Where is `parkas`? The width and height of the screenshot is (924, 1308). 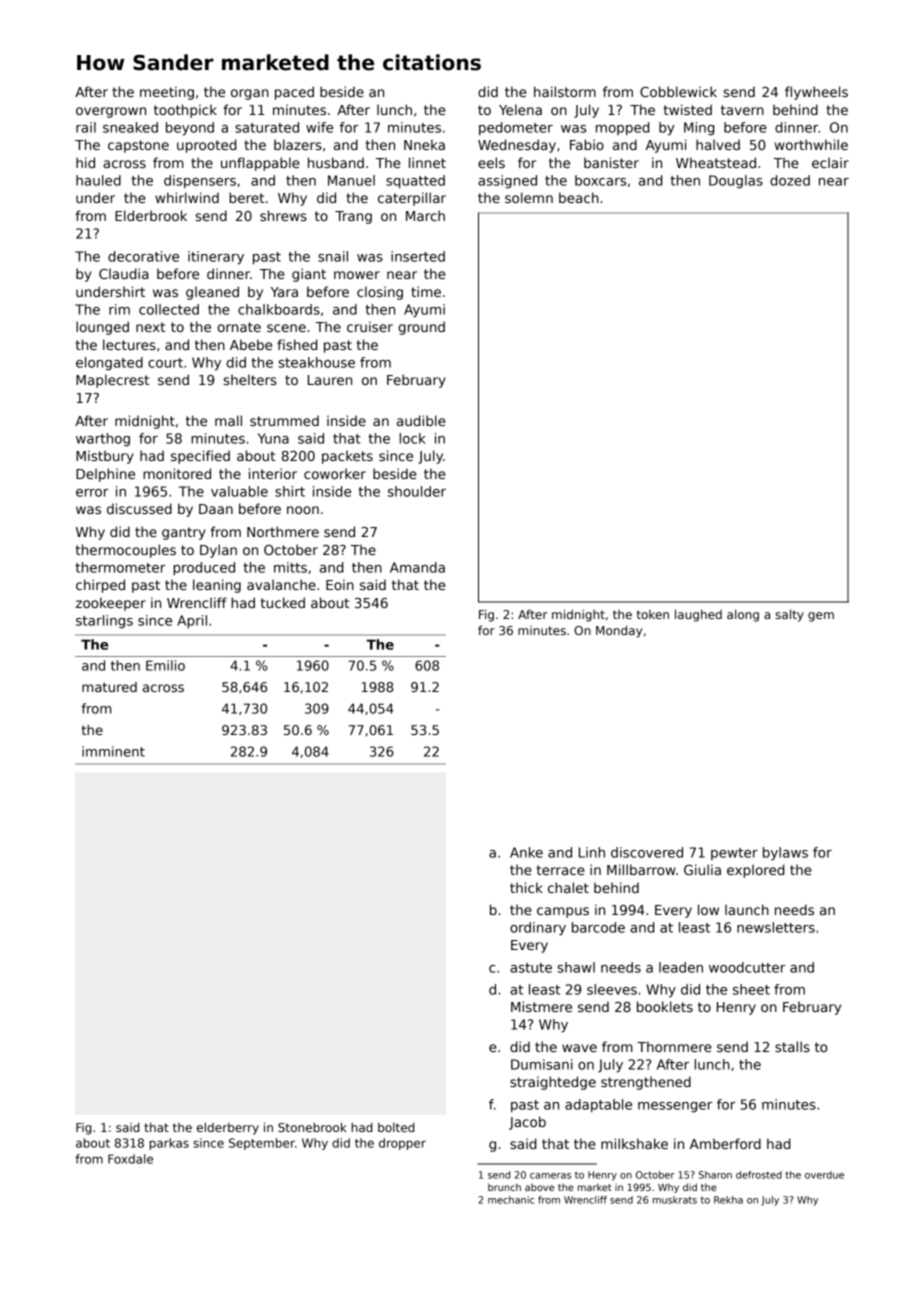
parkas is located at coordinates (169, 1144).
